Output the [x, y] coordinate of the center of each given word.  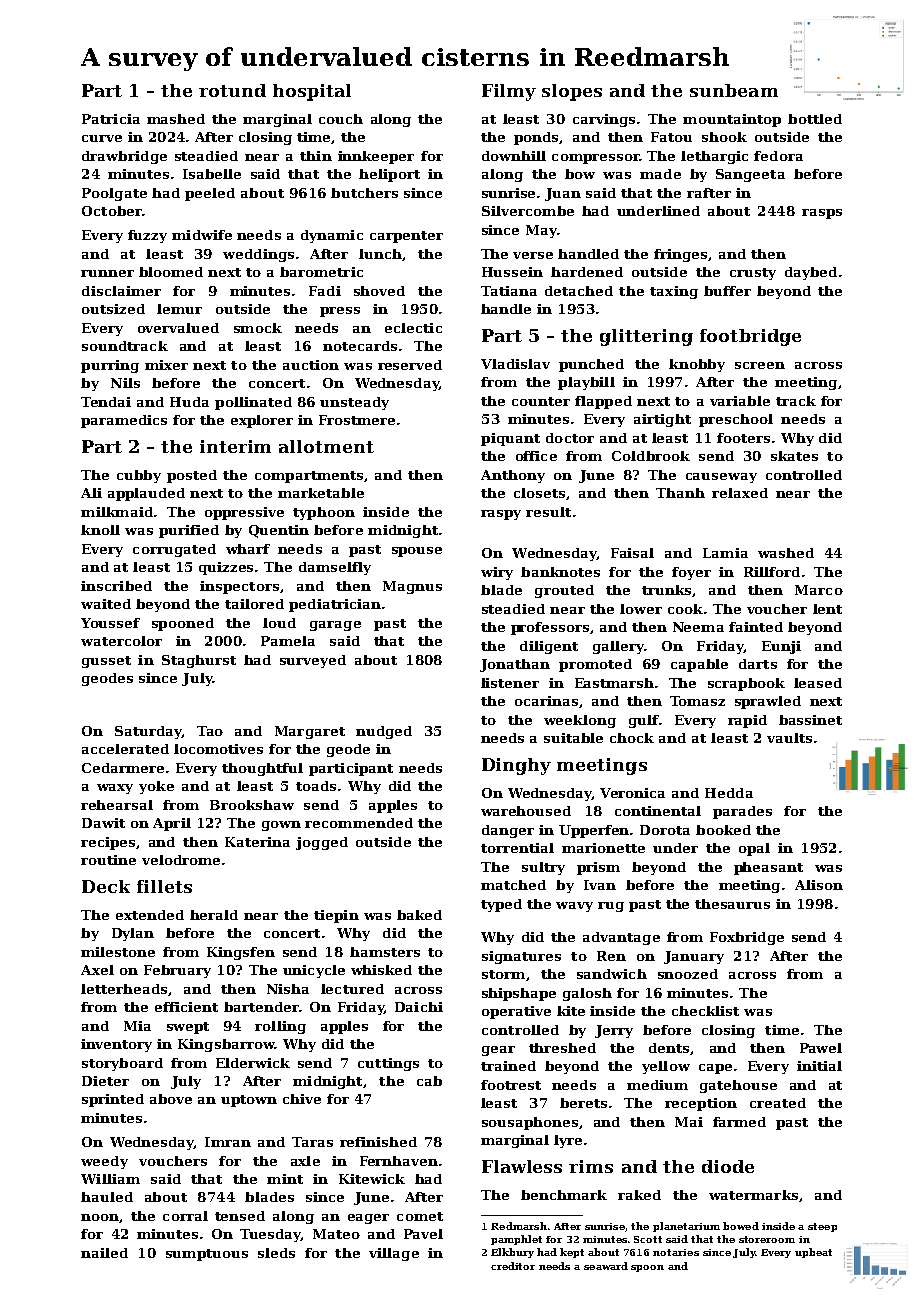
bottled [815, 119]
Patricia [111, 119]
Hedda [729, 793]
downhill [514, 156]
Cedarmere [123, 768]
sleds [276, 1253]
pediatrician [335, 605]
